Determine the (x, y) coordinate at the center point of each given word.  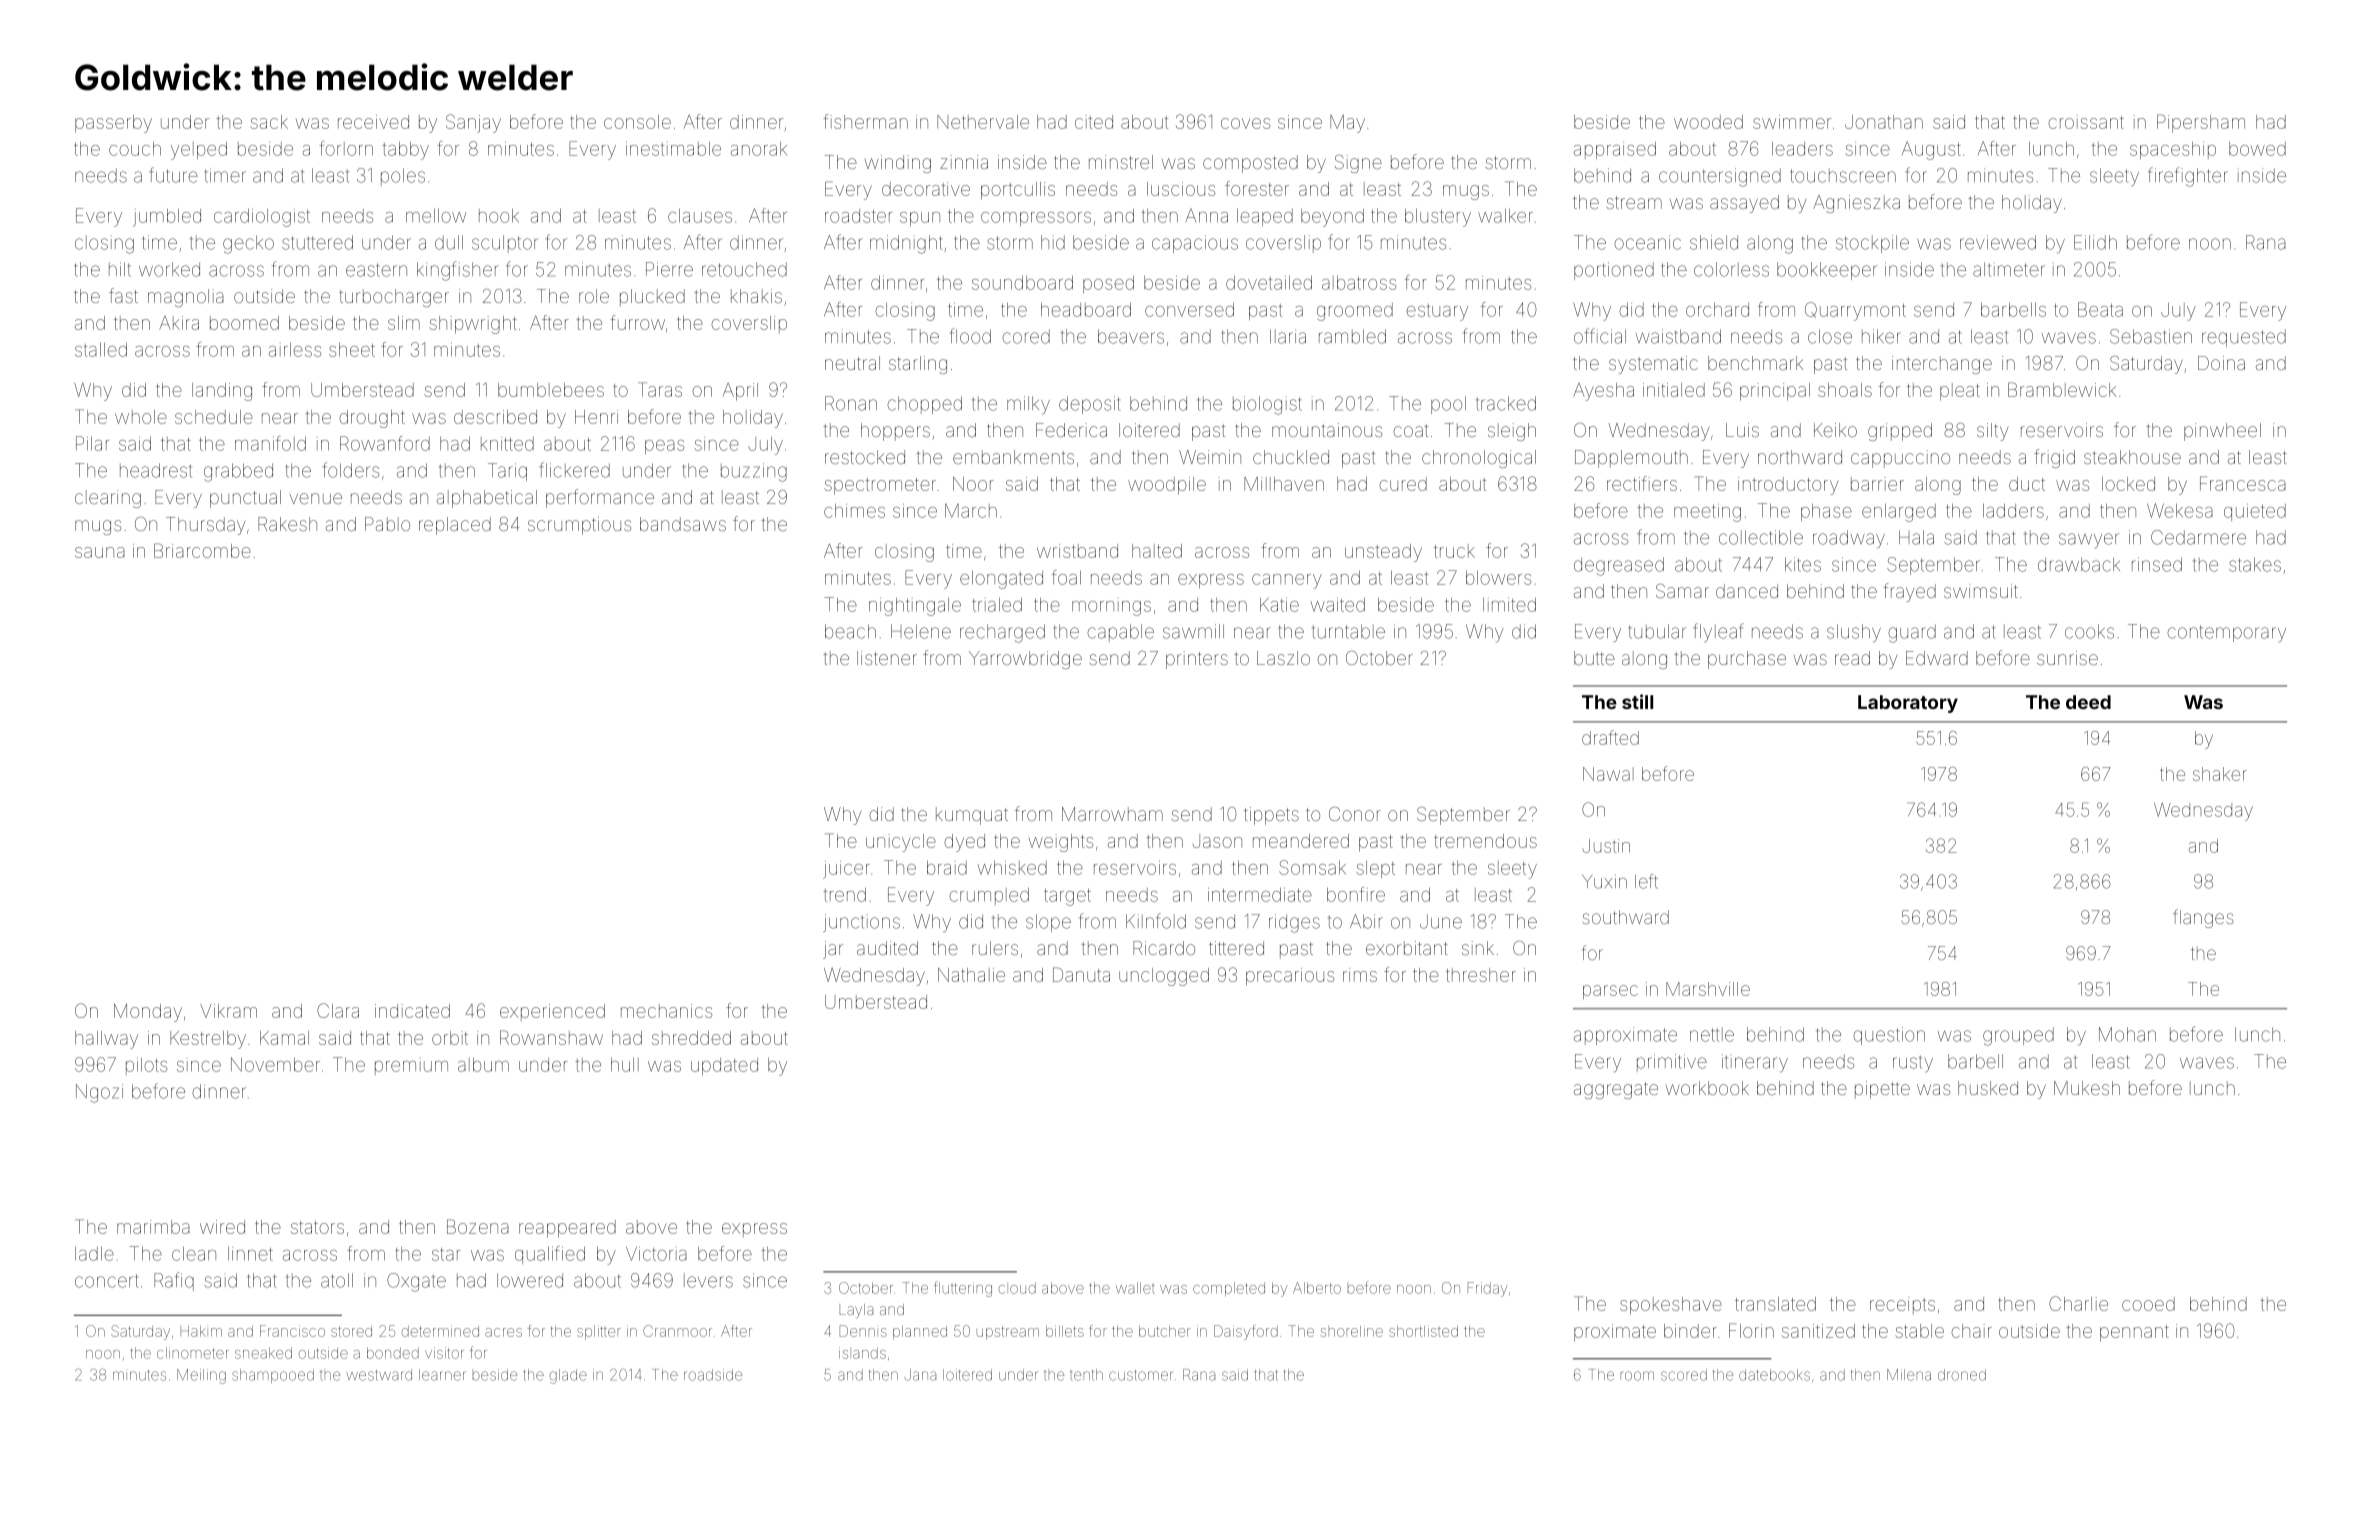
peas (664, 447)
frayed (1909, 592)
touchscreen (1843, 176)
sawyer (2089, 540)
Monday (148, 1013)
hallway (106, 1040)
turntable (1348, 631)
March (971, 510)
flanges (2203, 918)
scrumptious (579, 526)
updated (724, 1066)
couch (135, 149)
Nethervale (983, 122)
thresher (1481, 975)
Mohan (2127, 1034)
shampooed (273, 1376)
